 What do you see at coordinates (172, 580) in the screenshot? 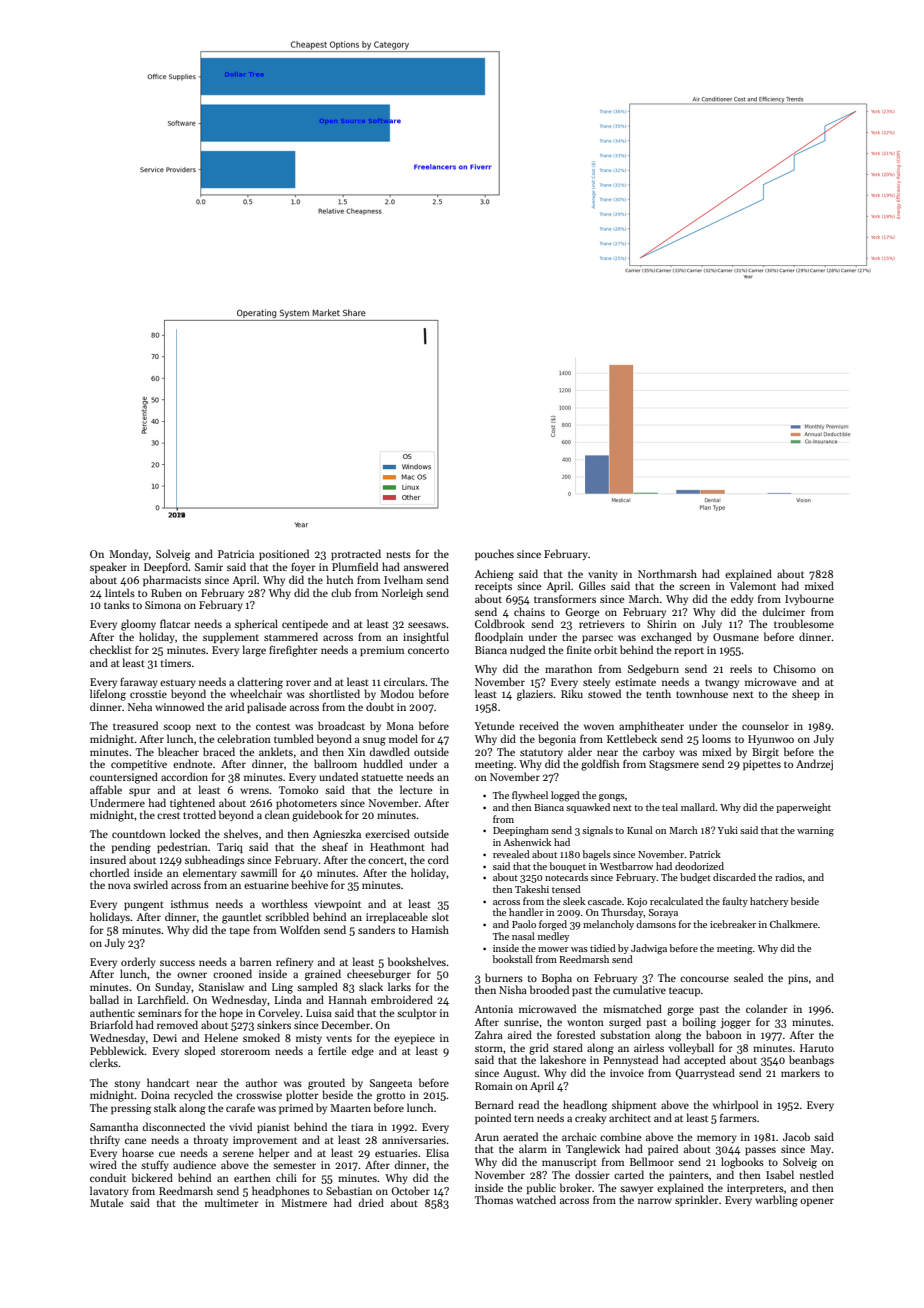
I see `pharmacists` at bounding box center [172, 580].
